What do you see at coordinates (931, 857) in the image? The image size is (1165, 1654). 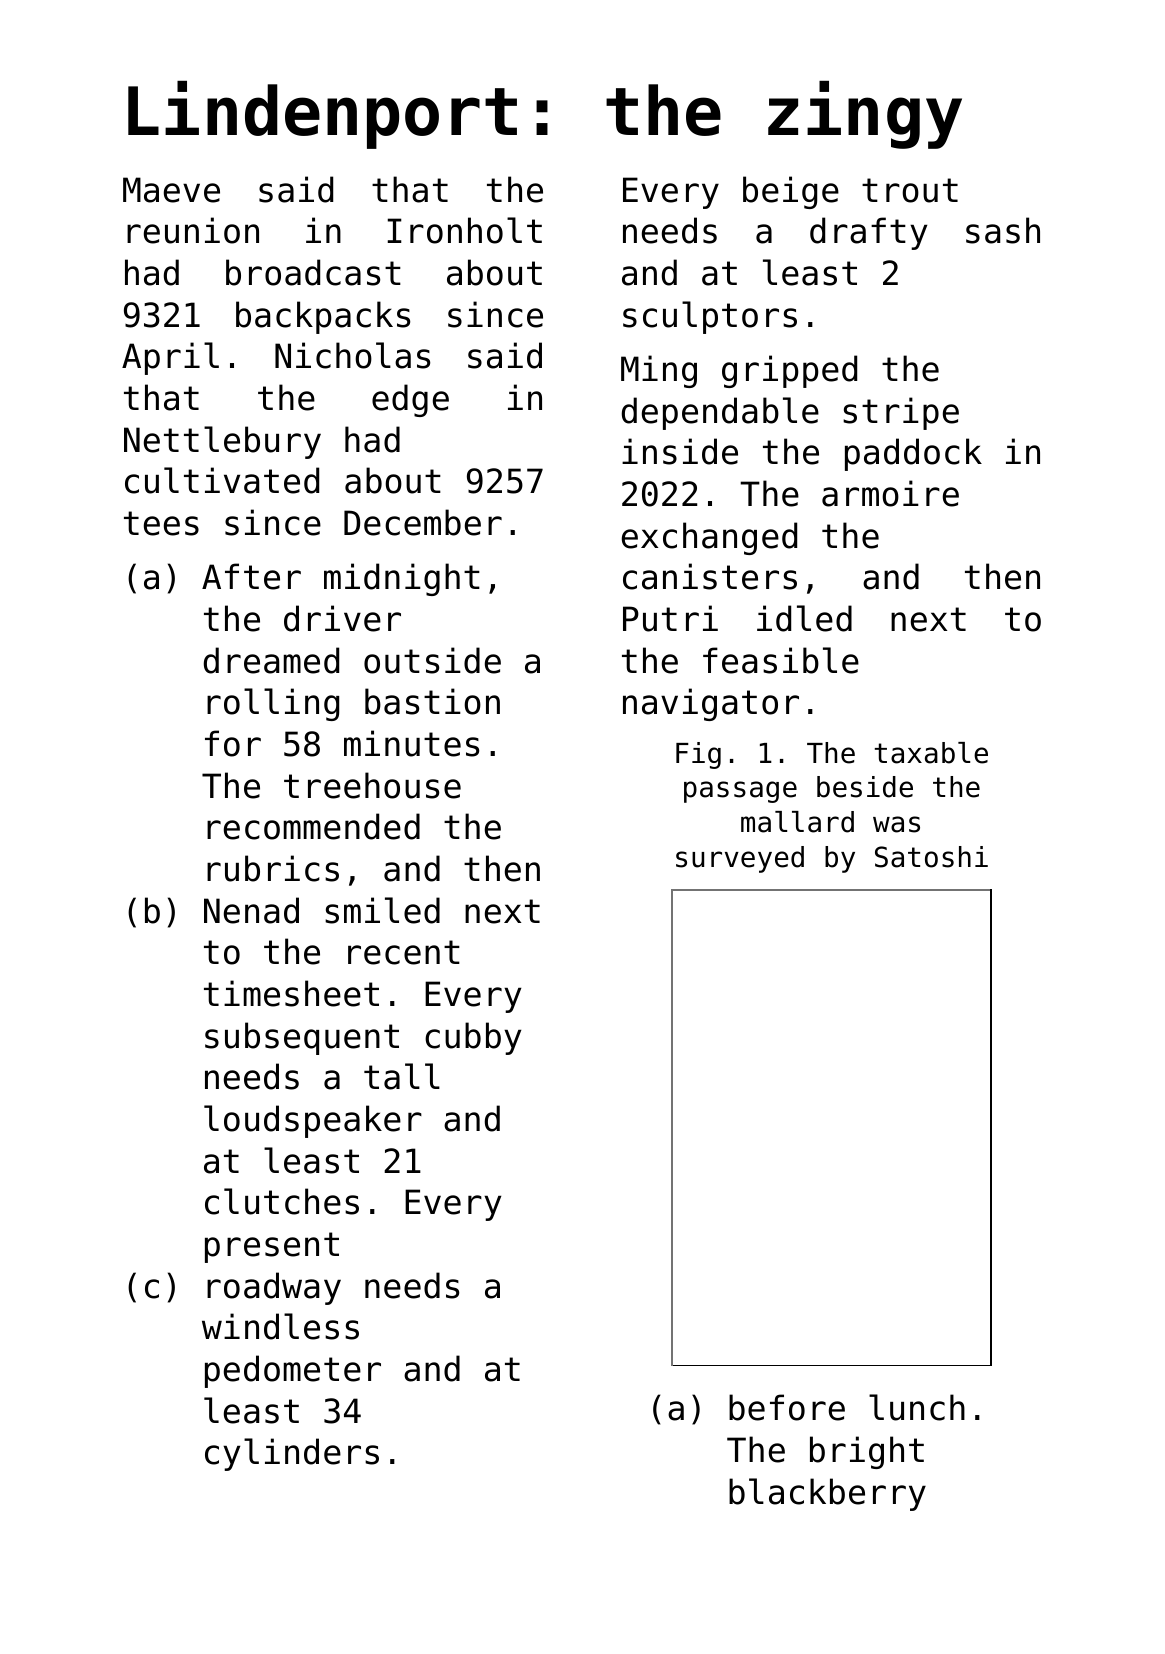 I see `Satoshi` at bounding box center [931, 857].
